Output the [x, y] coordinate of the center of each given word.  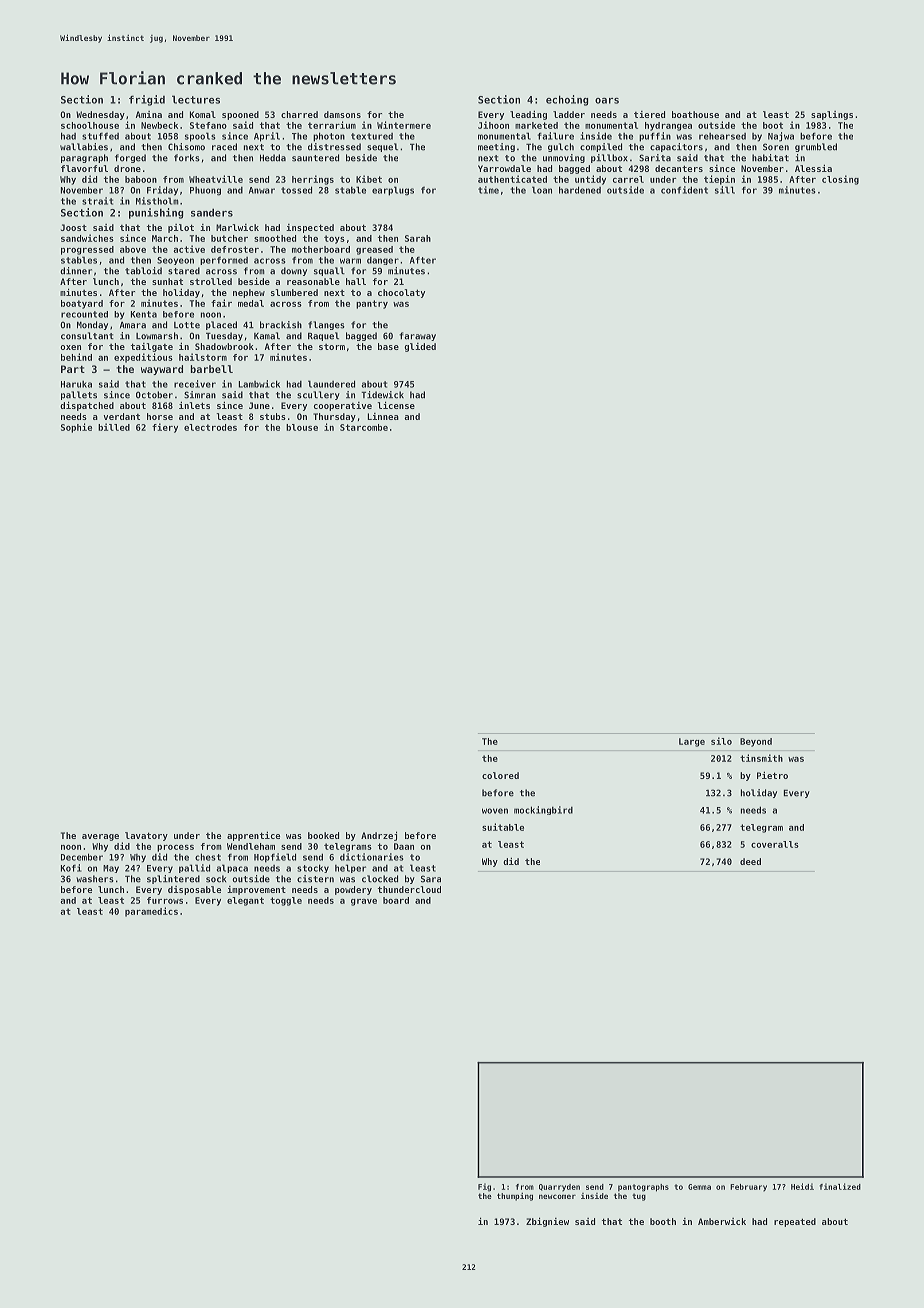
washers [95, 879]
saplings [832, 115]
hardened [580, 190]
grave [364, 902]
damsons [342, 114]
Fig [484, 1187]
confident [684, 190]
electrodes [210, 427]
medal [251, 303]
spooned [240, 115]
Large [692, 742]
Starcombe [364, 427]
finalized [840, 1186]
